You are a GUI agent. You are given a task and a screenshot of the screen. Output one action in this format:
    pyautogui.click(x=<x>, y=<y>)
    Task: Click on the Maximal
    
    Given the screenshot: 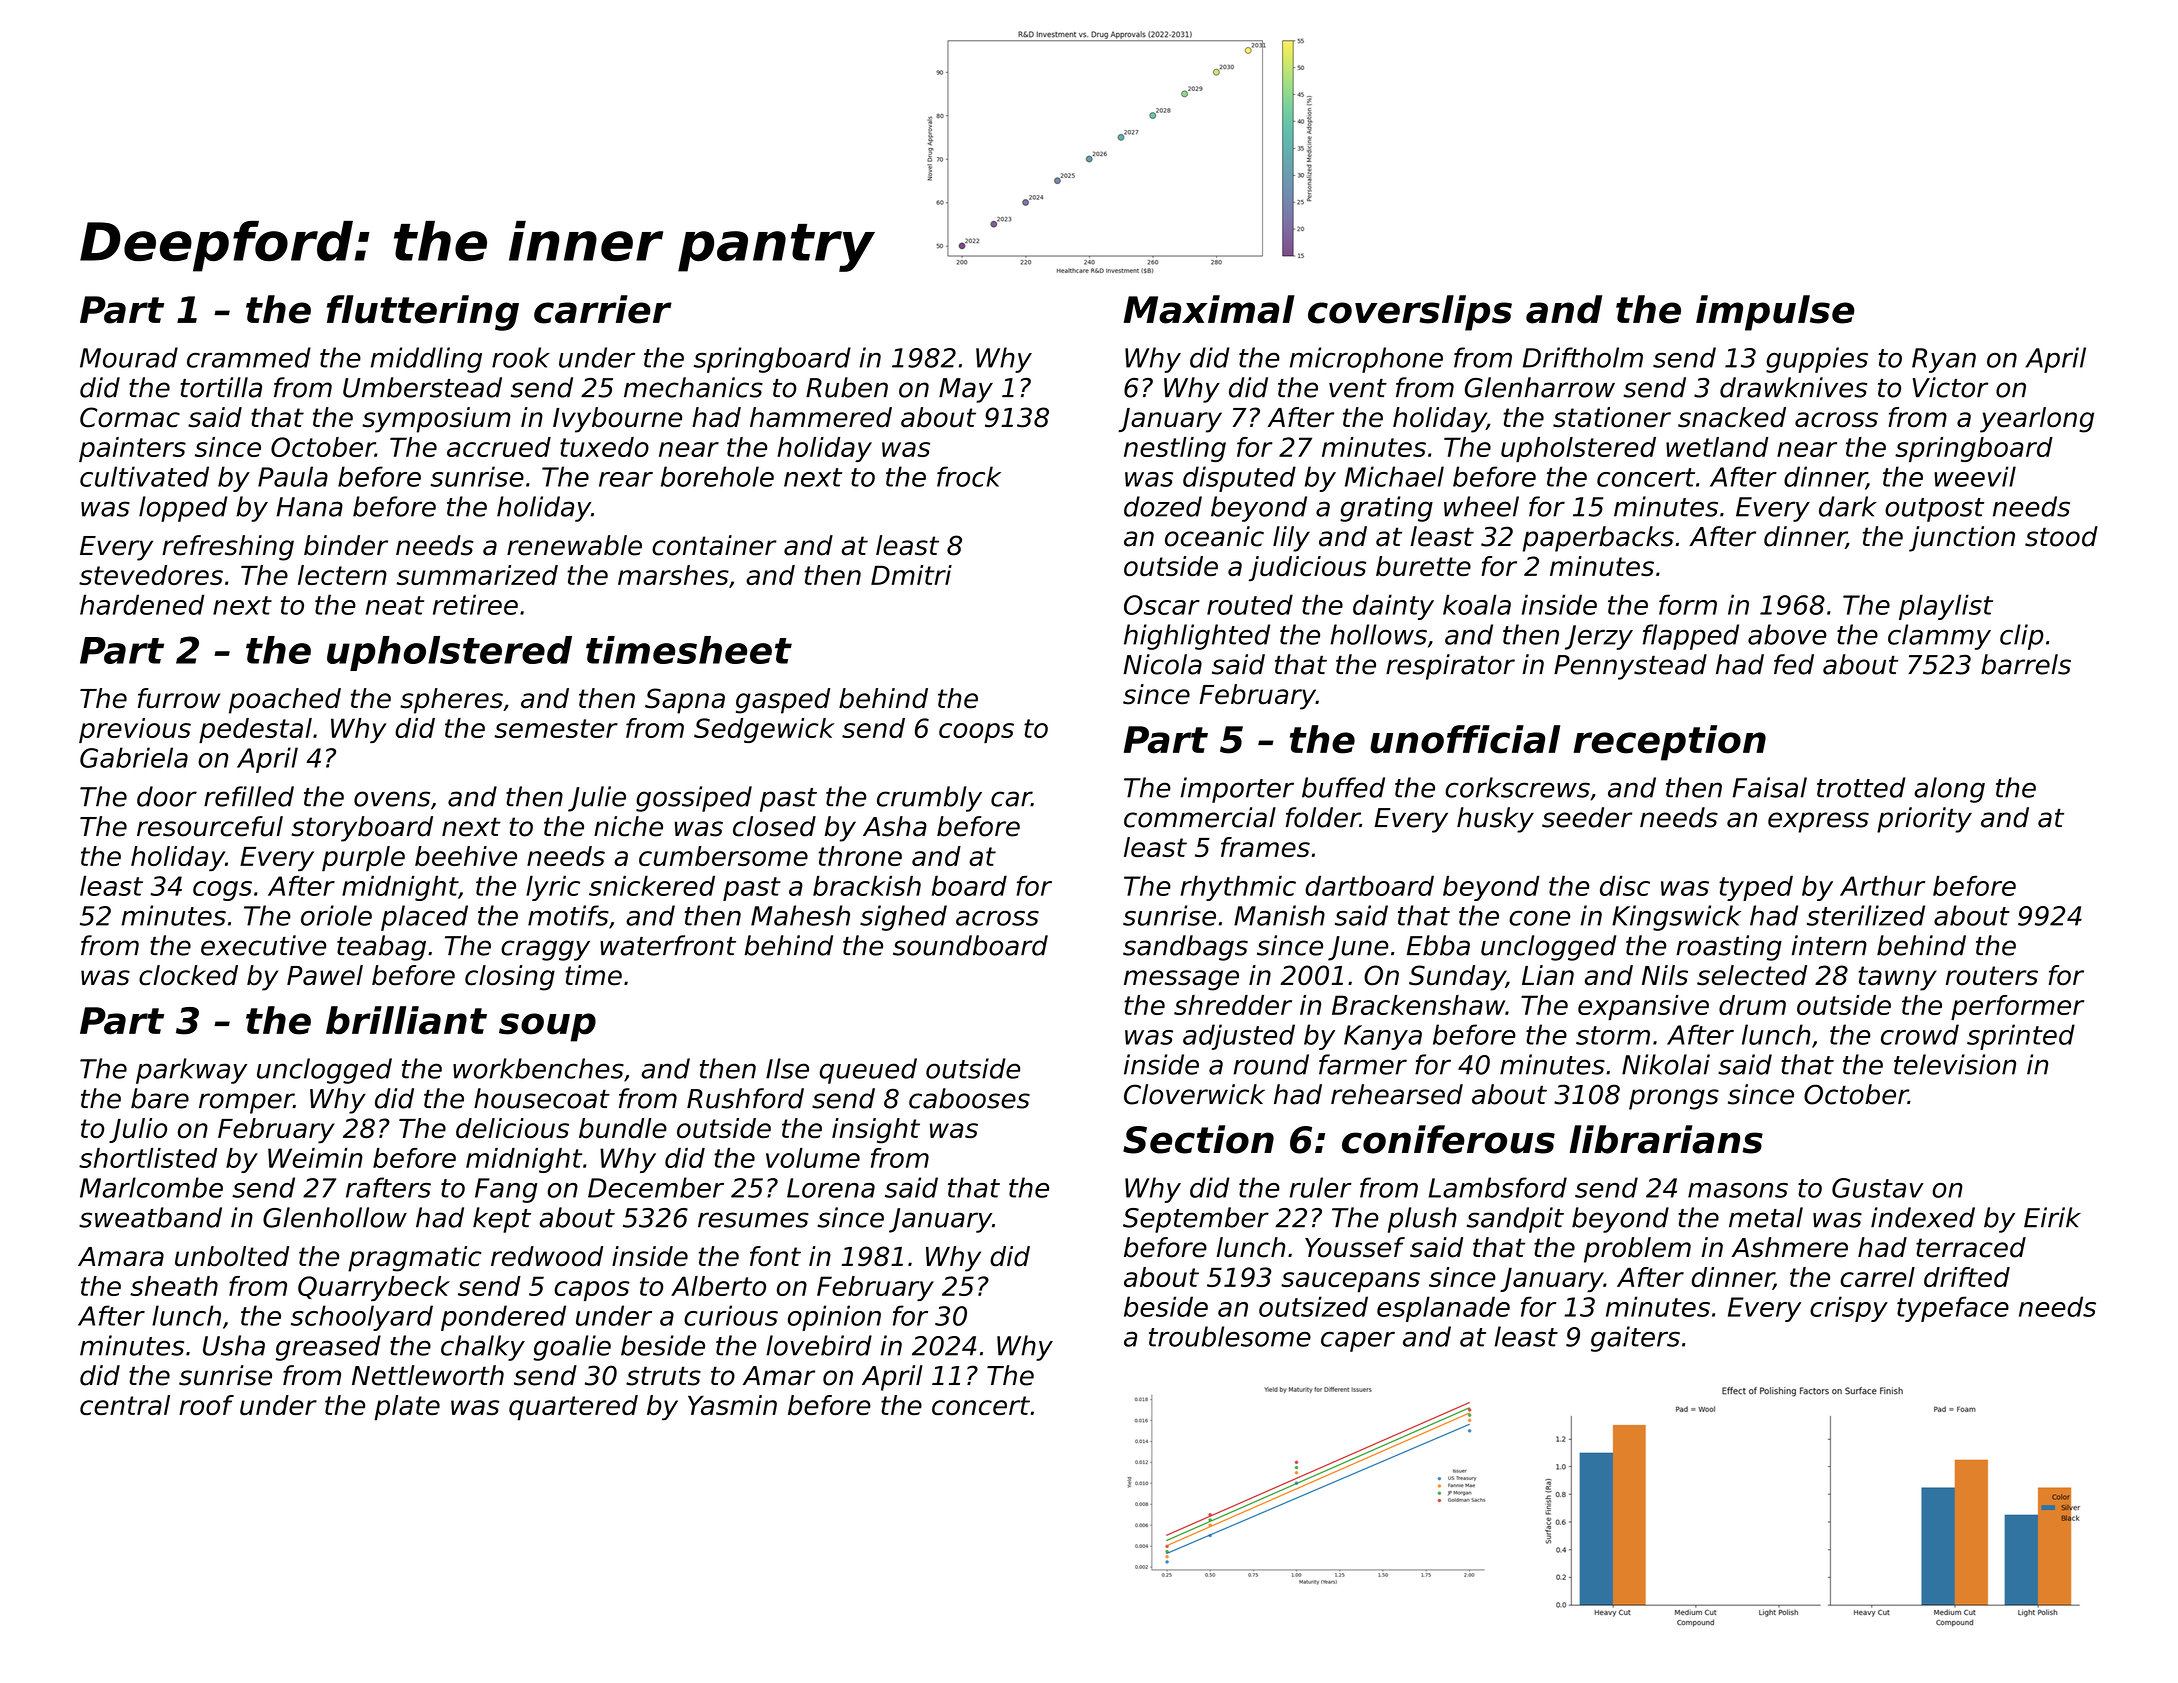 What is the action you would take?
    pyautogui.click(x=1209, y=309)
